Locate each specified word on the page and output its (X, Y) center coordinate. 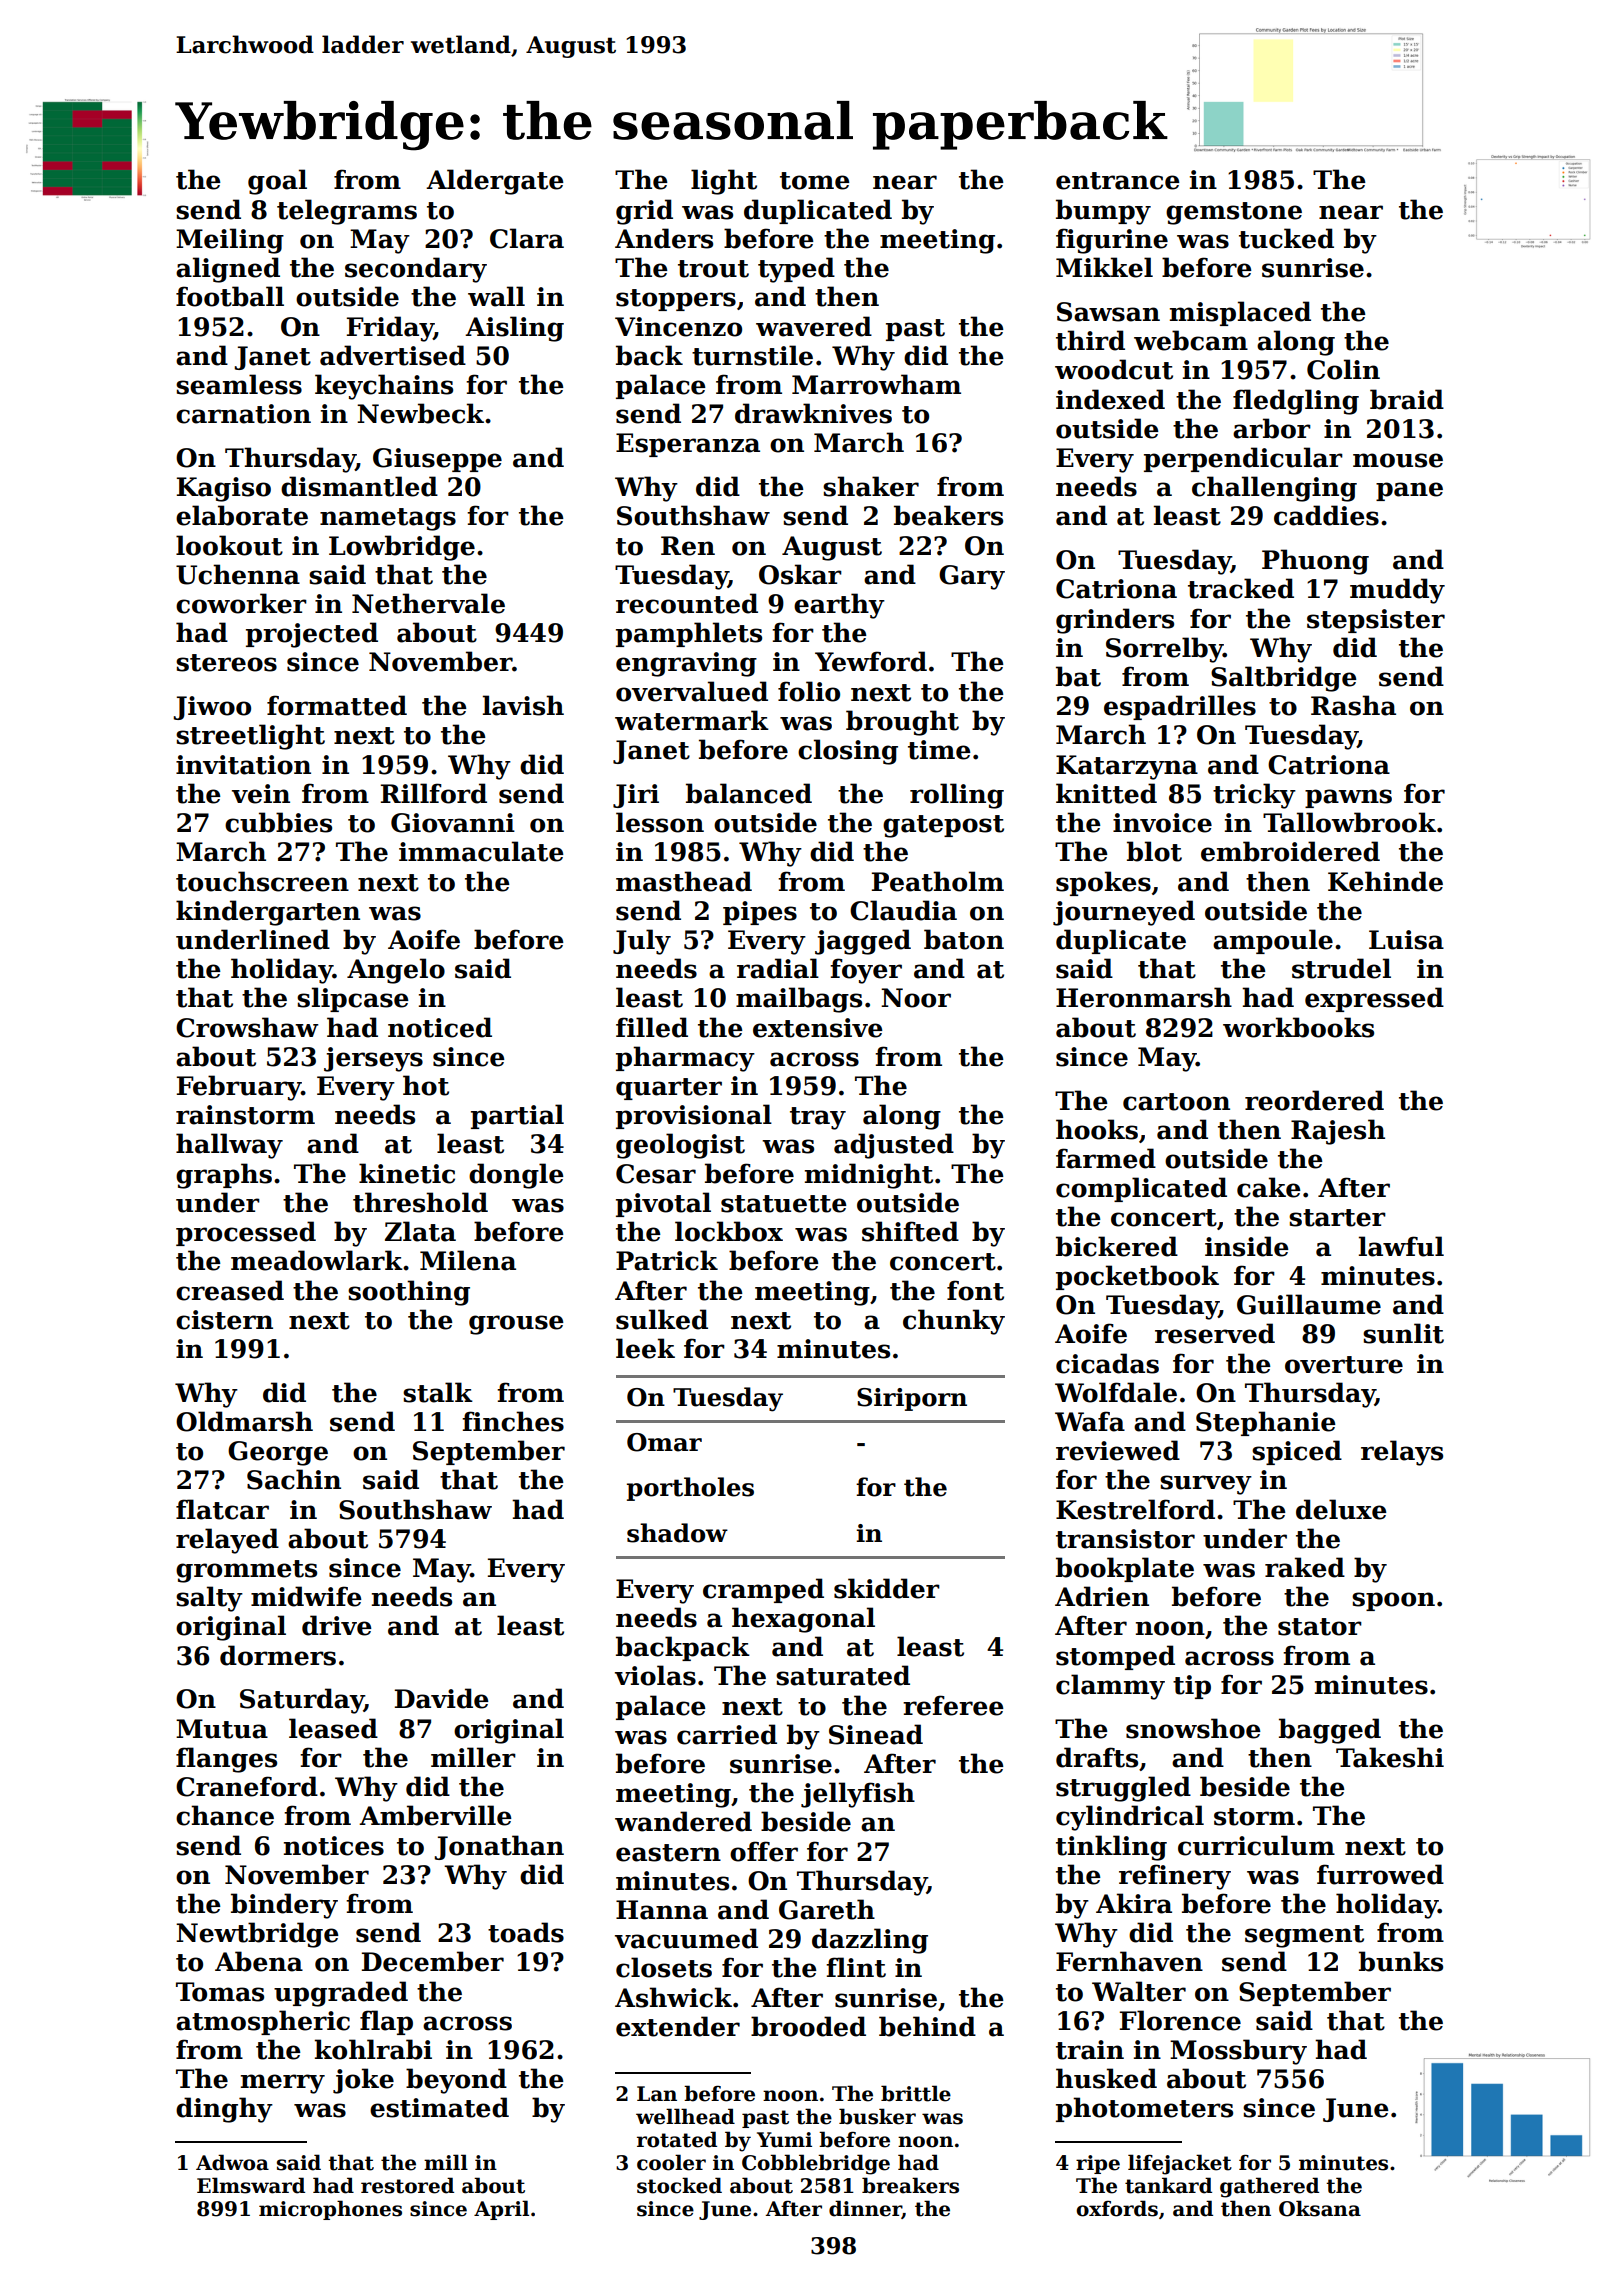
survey (1206, 1485)
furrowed (1380, 1874)
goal (277, 182)
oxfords (1117, 2208)
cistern (224, 1320)
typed (796, 270)
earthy (839, 606)
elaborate (242, 515)
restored (407, 2185)
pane (1409, 491)
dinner (865, 2209)
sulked (662, 1319)
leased (333, 1728)
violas (655, 1675)
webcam (1191, 340)
